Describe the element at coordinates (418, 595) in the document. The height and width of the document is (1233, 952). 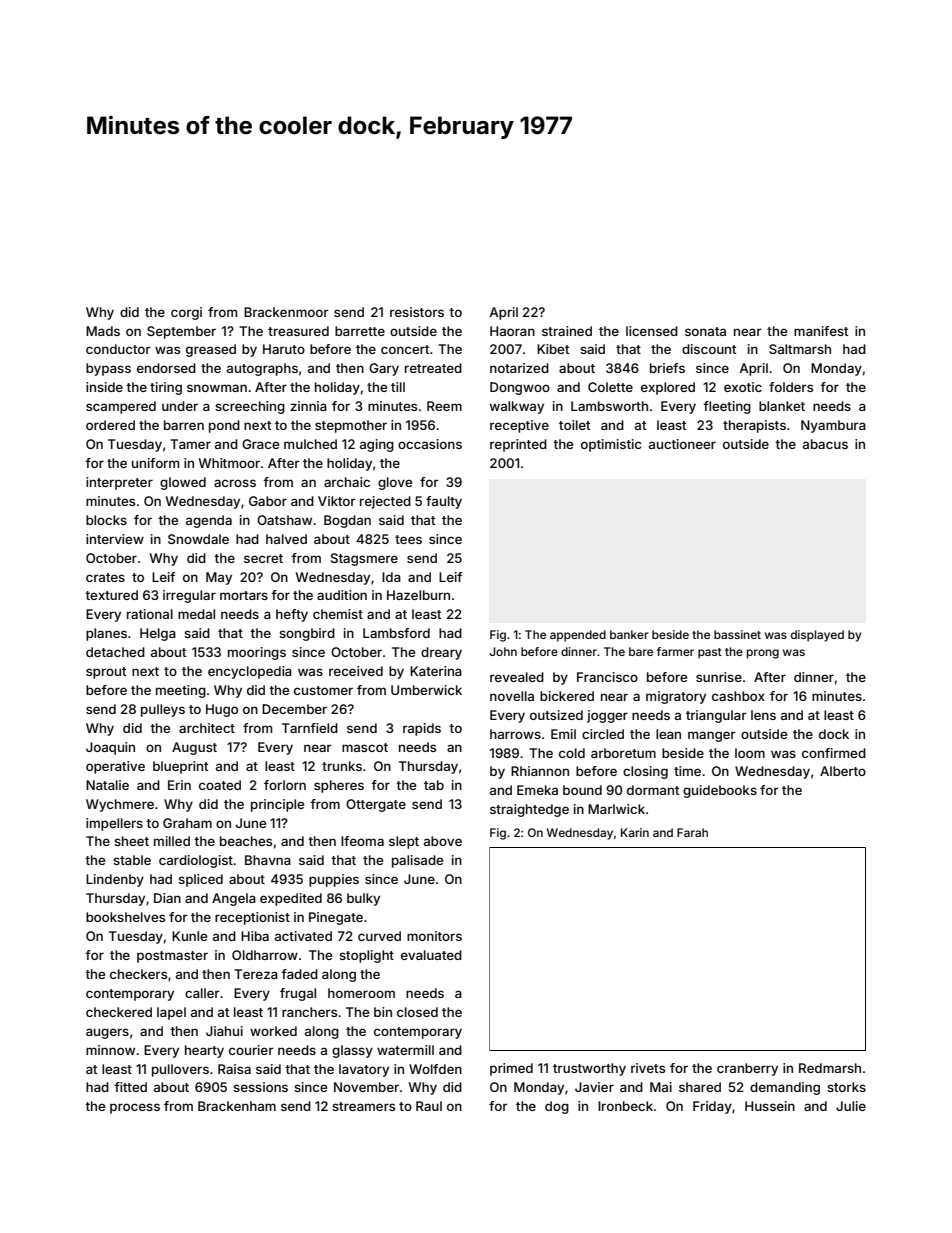
I see `Hazelburn` at that location.
